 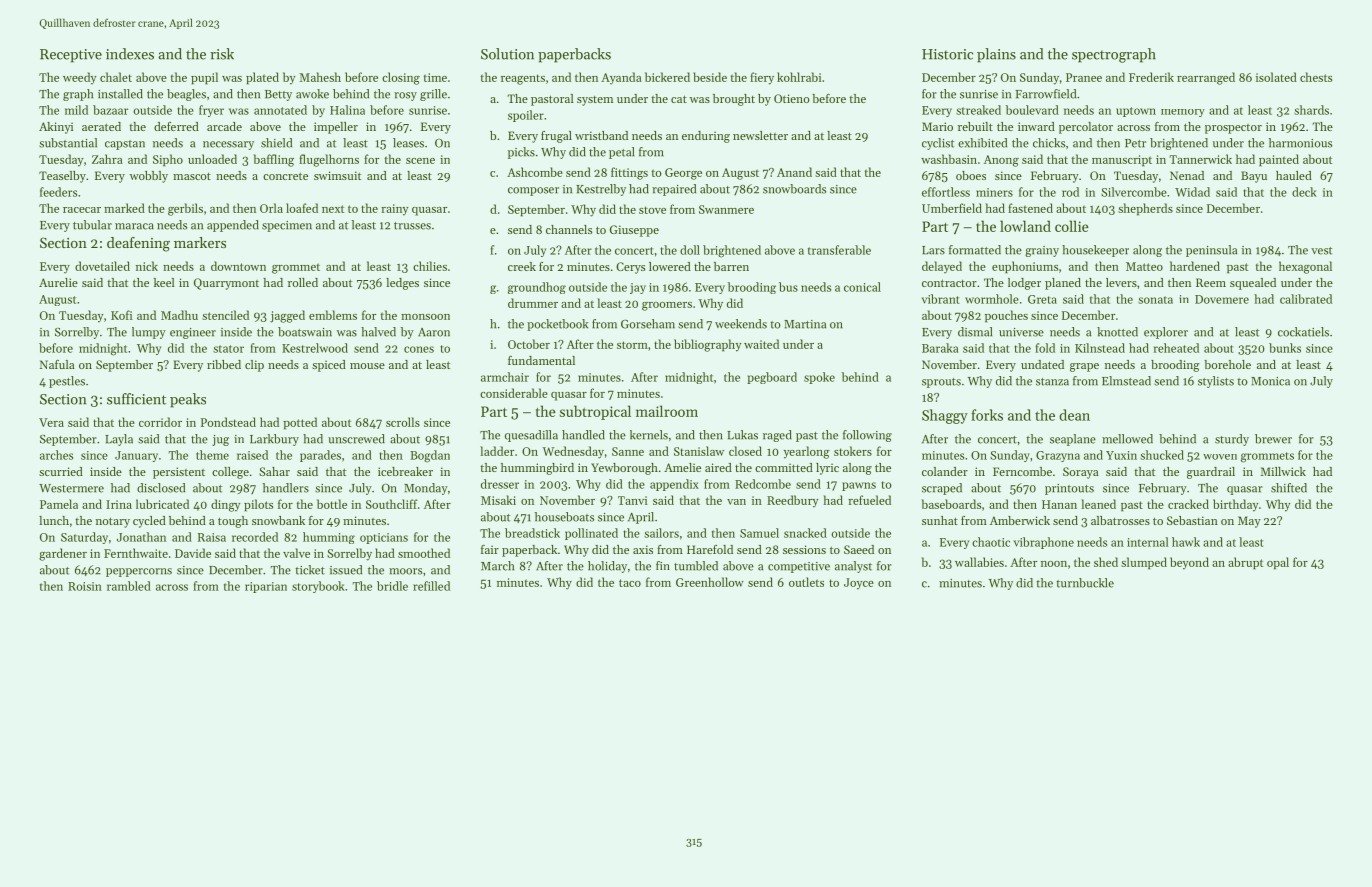 What do you see at coordinates (1283, 471) in the screenshot?
I see `Millwick` at bounding box center [1283, 471].
